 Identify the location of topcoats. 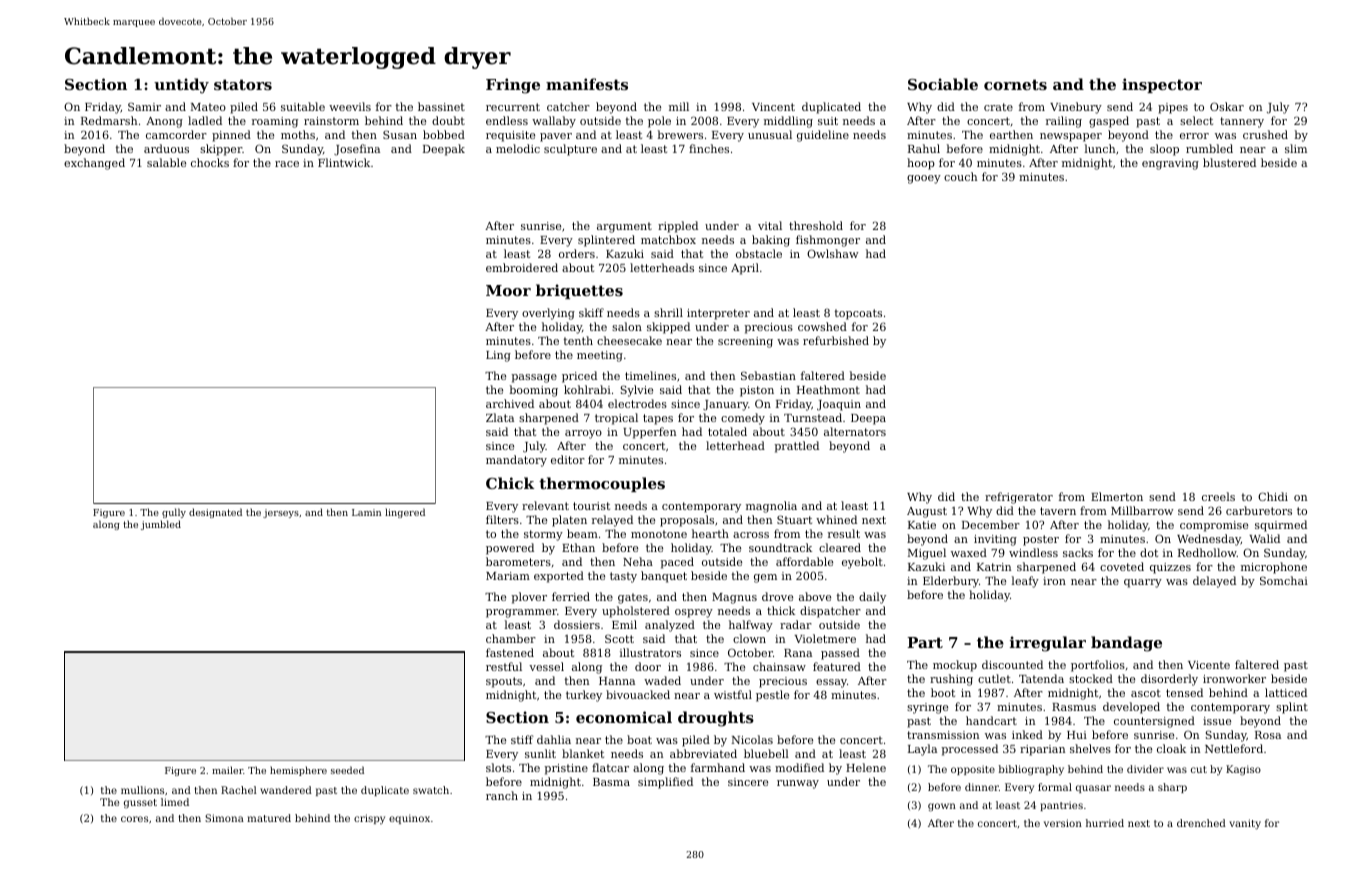
(858, 314).
